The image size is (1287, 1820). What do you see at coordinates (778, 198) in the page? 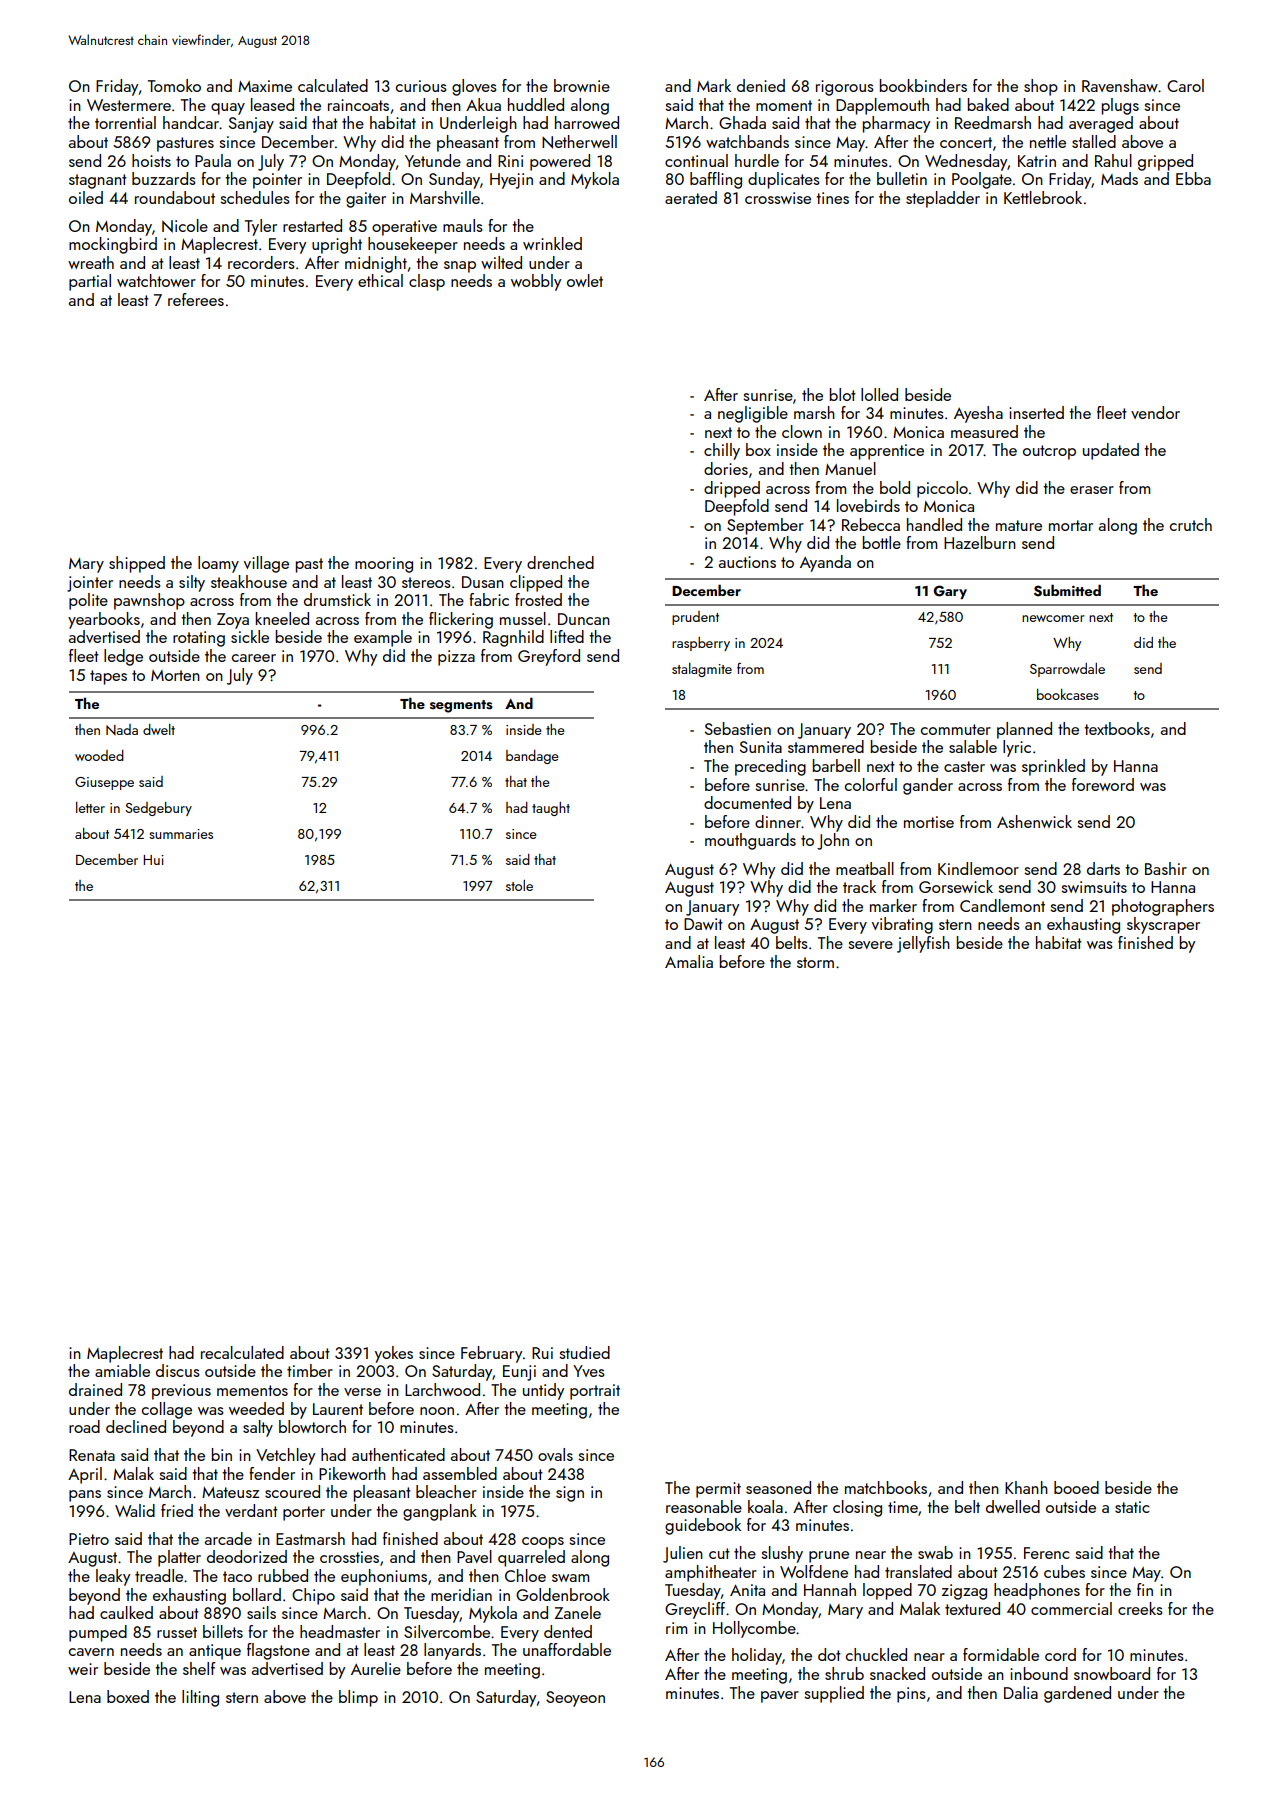
I see `crosswise` at bounding box center [778, 198].
